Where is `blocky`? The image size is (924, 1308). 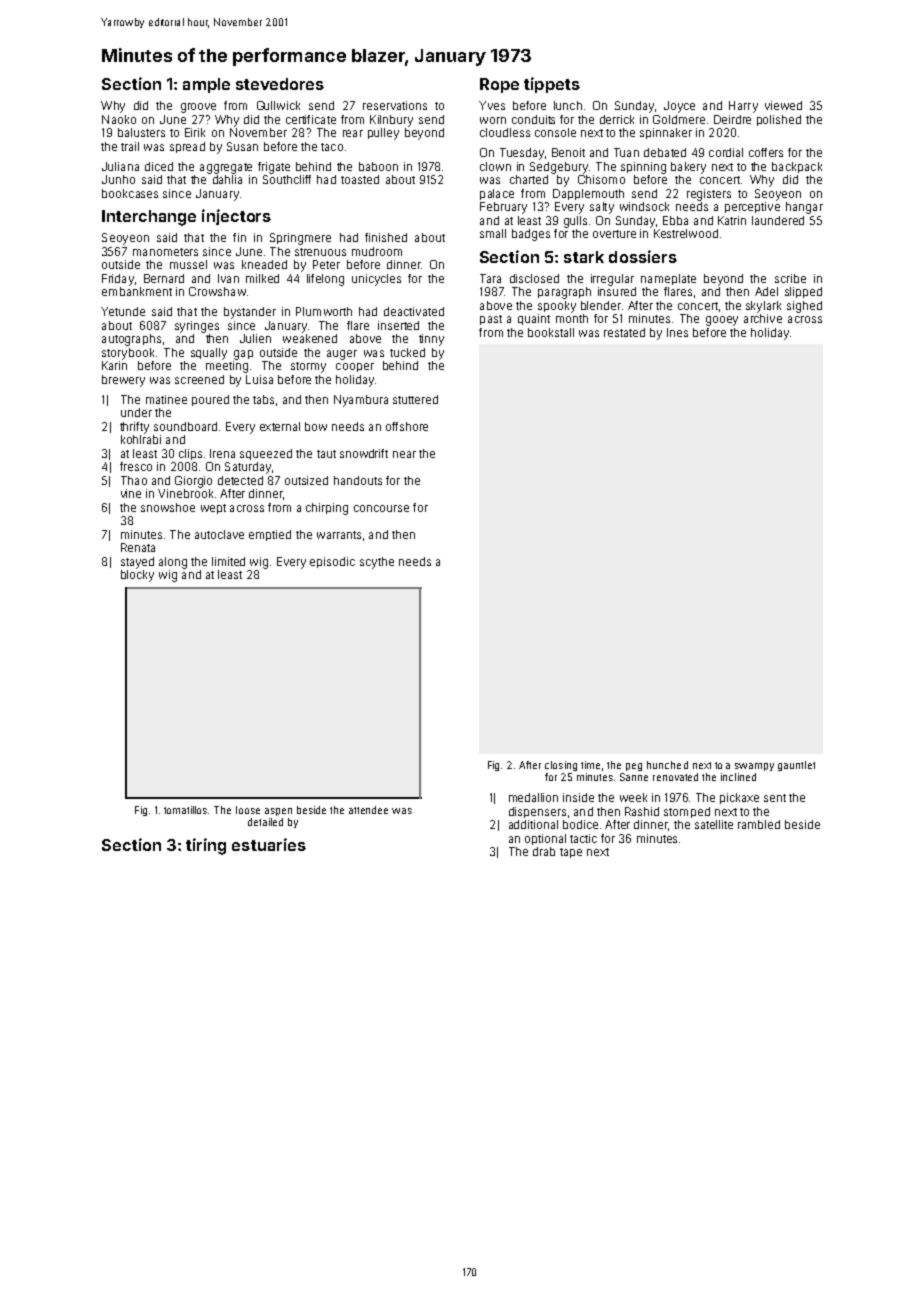 blocky is located at coordinates (137, 576).
